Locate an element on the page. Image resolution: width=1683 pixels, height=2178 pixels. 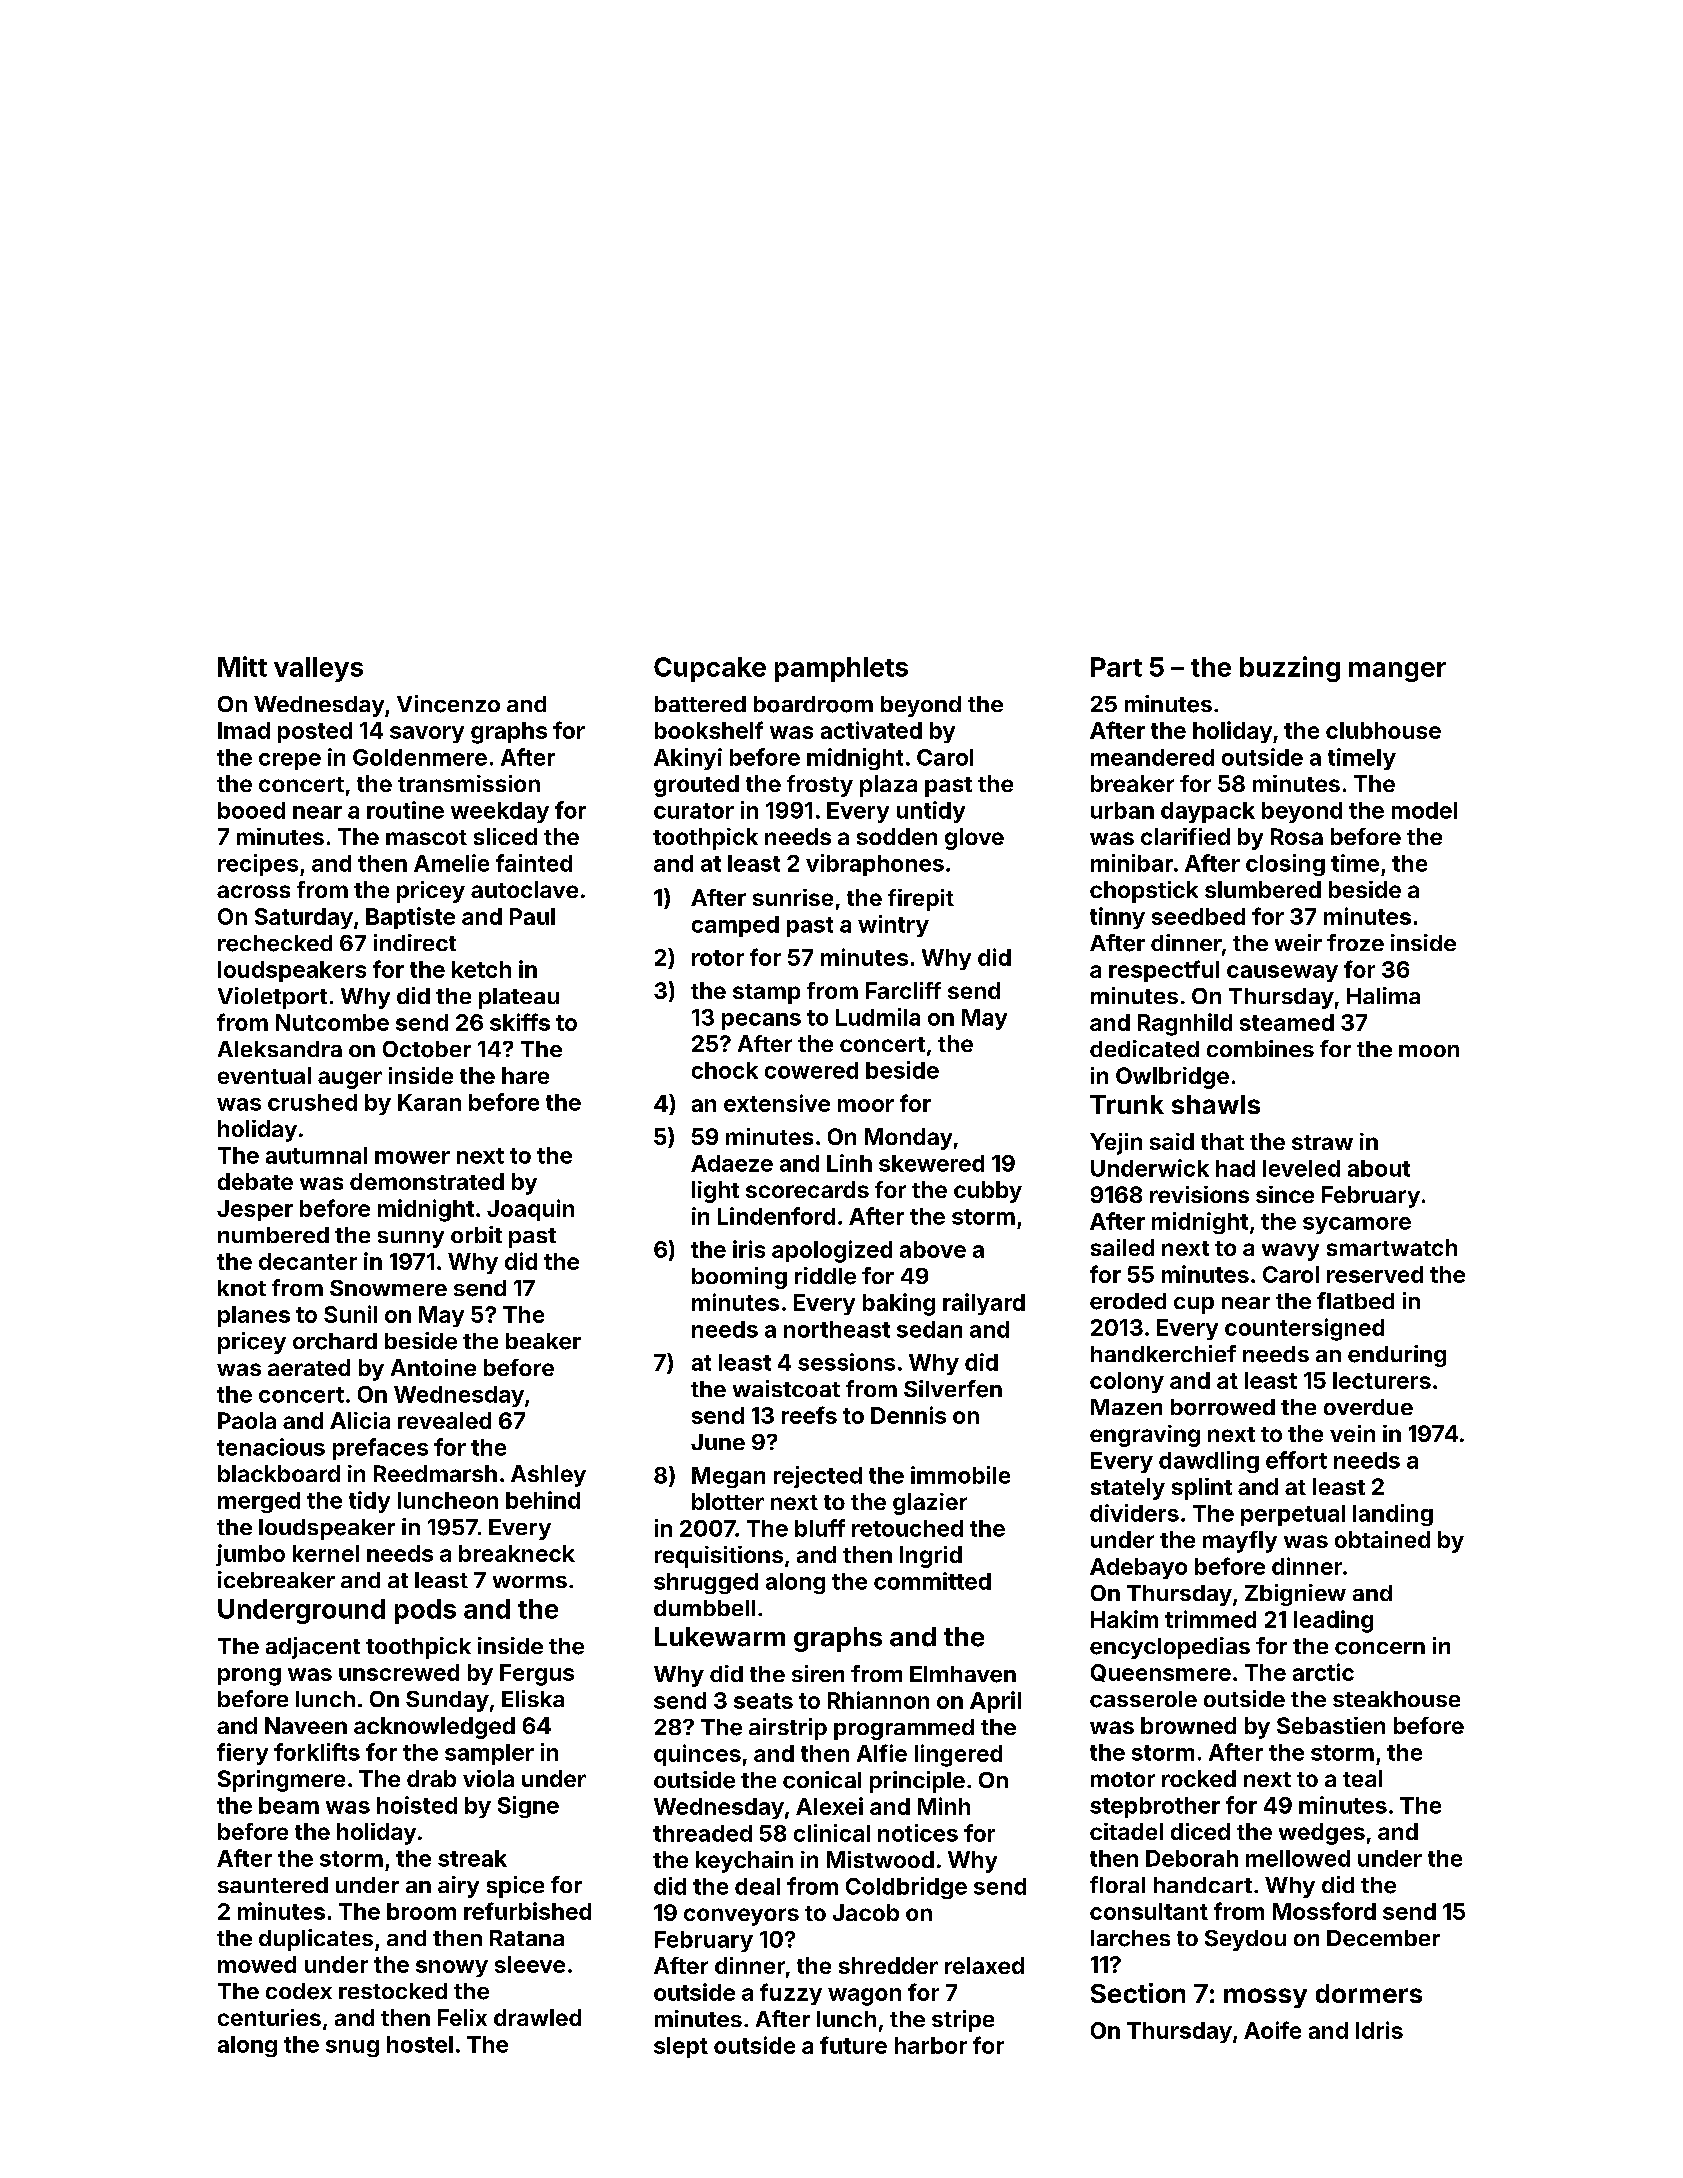
pamphlets is located at coordinates (841, 669).
